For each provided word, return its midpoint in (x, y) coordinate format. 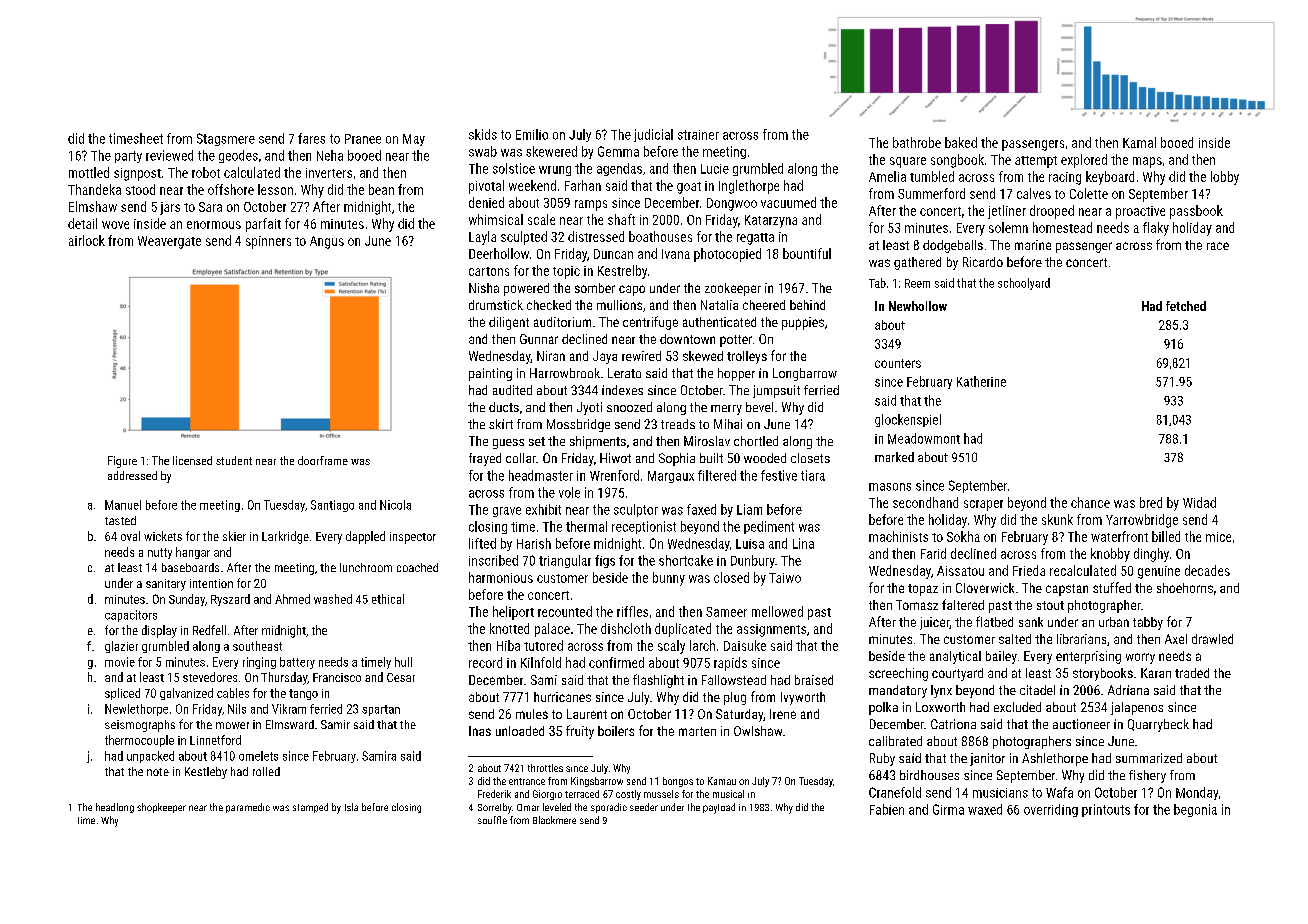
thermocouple (139, 741)
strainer (698, 135)
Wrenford (614, 475)
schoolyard (1024, 284)
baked (961, 142)
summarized (1149, 758)
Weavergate (169, 242)
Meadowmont (924, 438)
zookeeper (733, 289)
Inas (480, 731)
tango (303, 694)
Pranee (363, 139)
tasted (120, 520)
